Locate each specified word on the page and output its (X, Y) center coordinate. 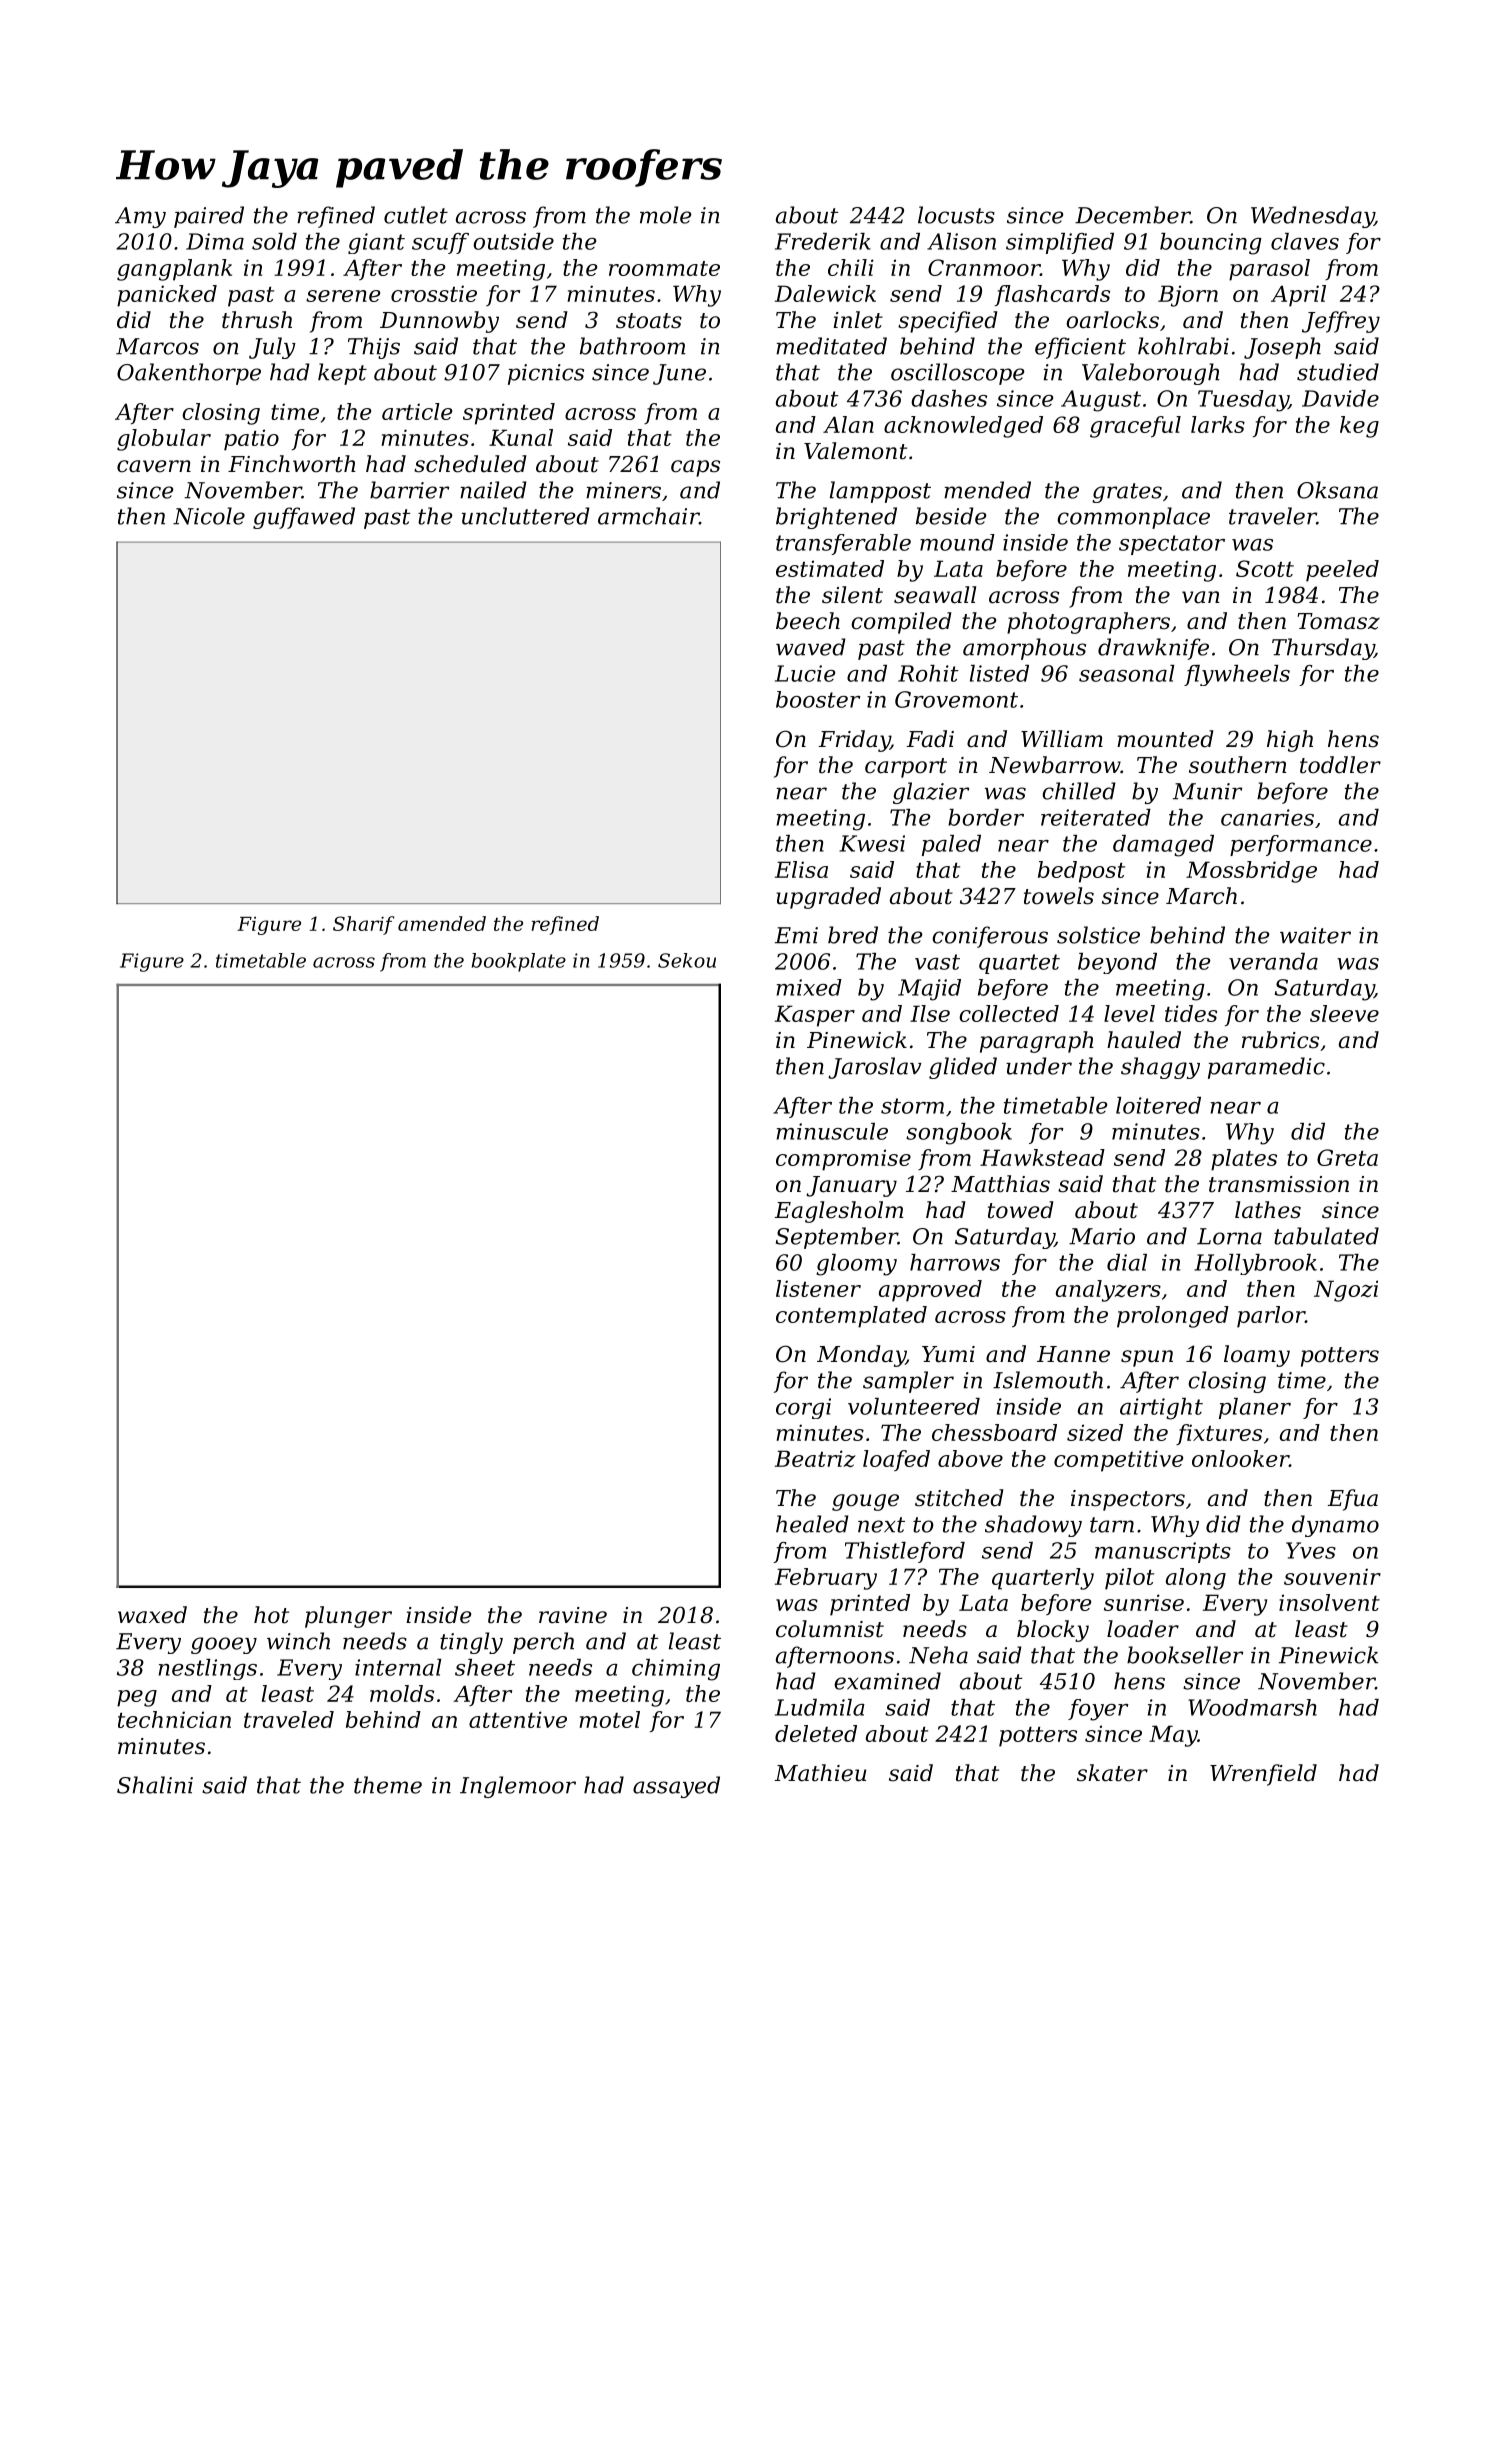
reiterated (1096, 817)
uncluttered (526, 516)
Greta (1347, 1157)
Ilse (930, 1013)
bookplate (519, 962)
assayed (676, 1787)
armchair (648, 516)
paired (209, 217)
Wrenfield (1263, 1775)
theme (388, 1785)
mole (666, 215)
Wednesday (1312, 217)
